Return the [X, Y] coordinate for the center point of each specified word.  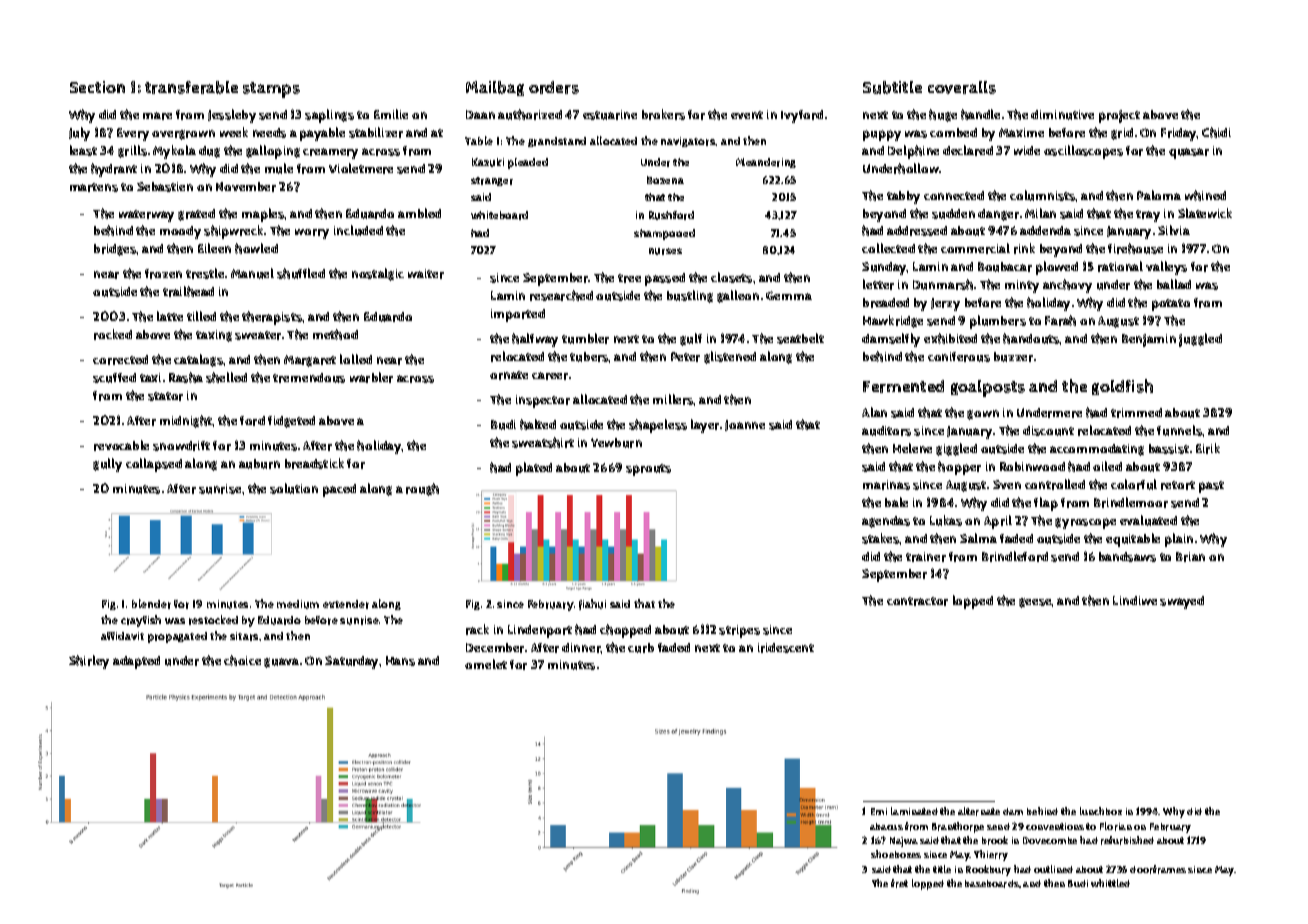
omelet [486, 664]
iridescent [786, 648]
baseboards [992, 884]
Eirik [1208, 448]
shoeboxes [896, 854]
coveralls [962, 87]
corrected [120, 360]
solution [294, 488]
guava [281, 663]
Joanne [745, 425]
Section [97, 87]
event [747, 115]
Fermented [903, 386]
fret [899, 883]
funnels [1180, 430]
